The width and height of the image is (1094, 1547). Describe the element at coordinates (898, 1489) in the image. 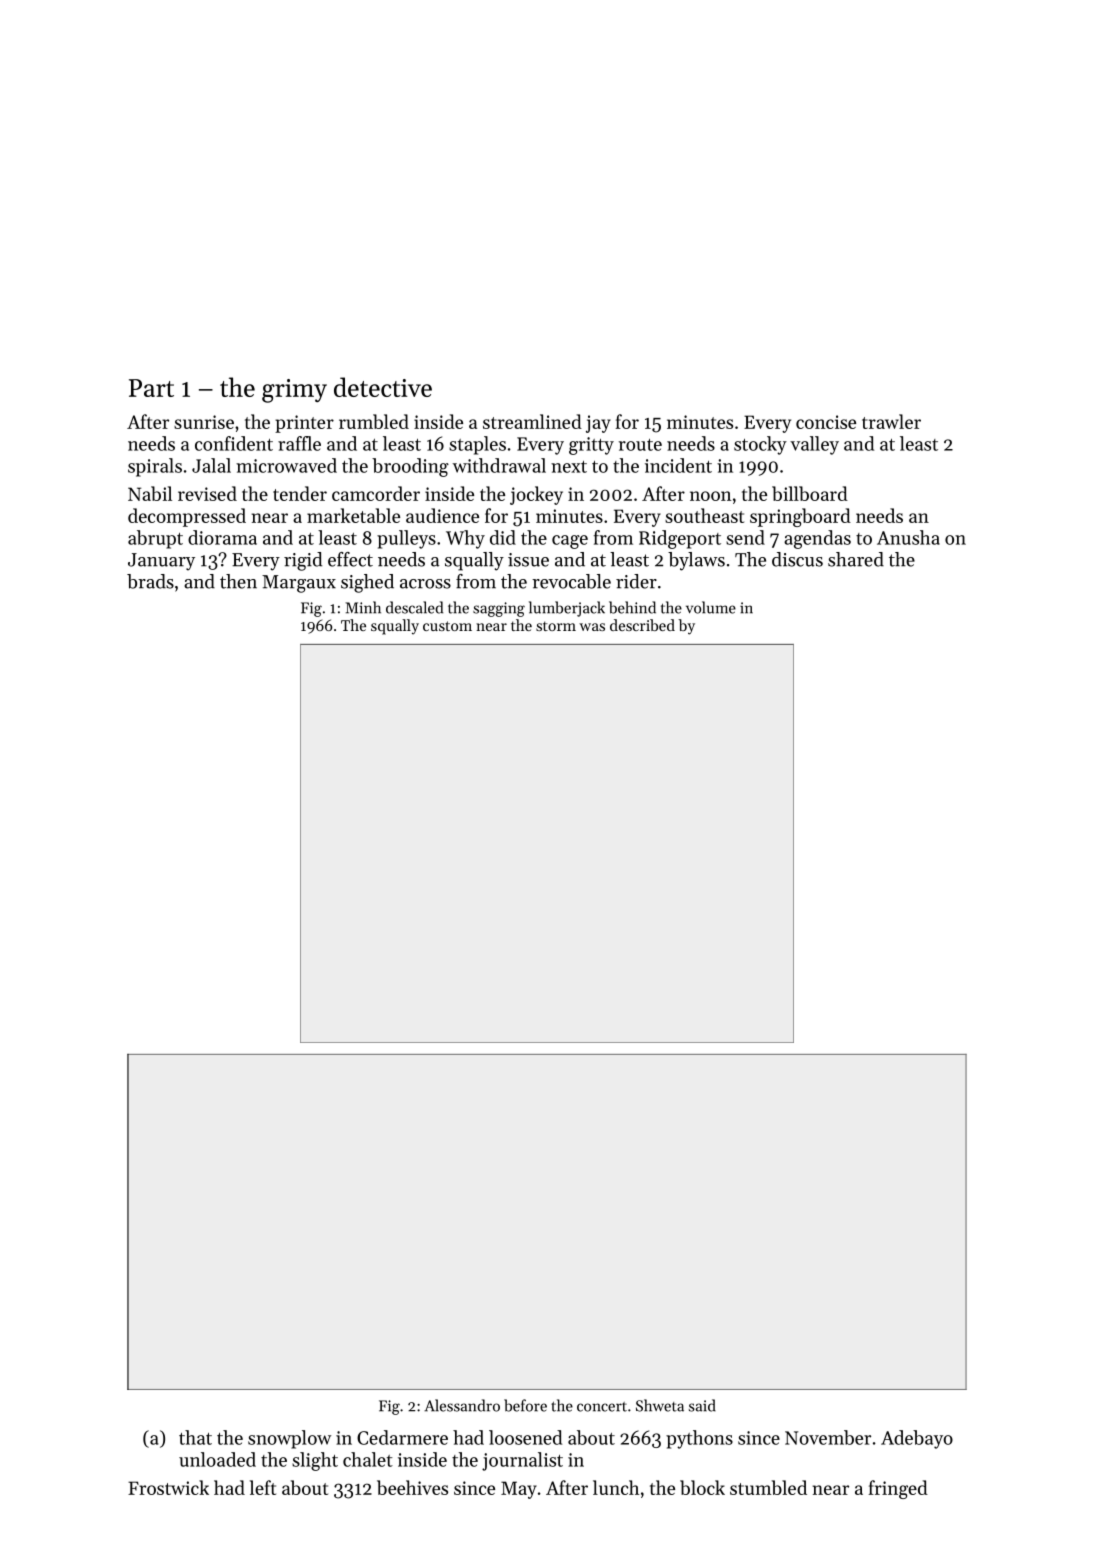

I see `fringed` at that location.
